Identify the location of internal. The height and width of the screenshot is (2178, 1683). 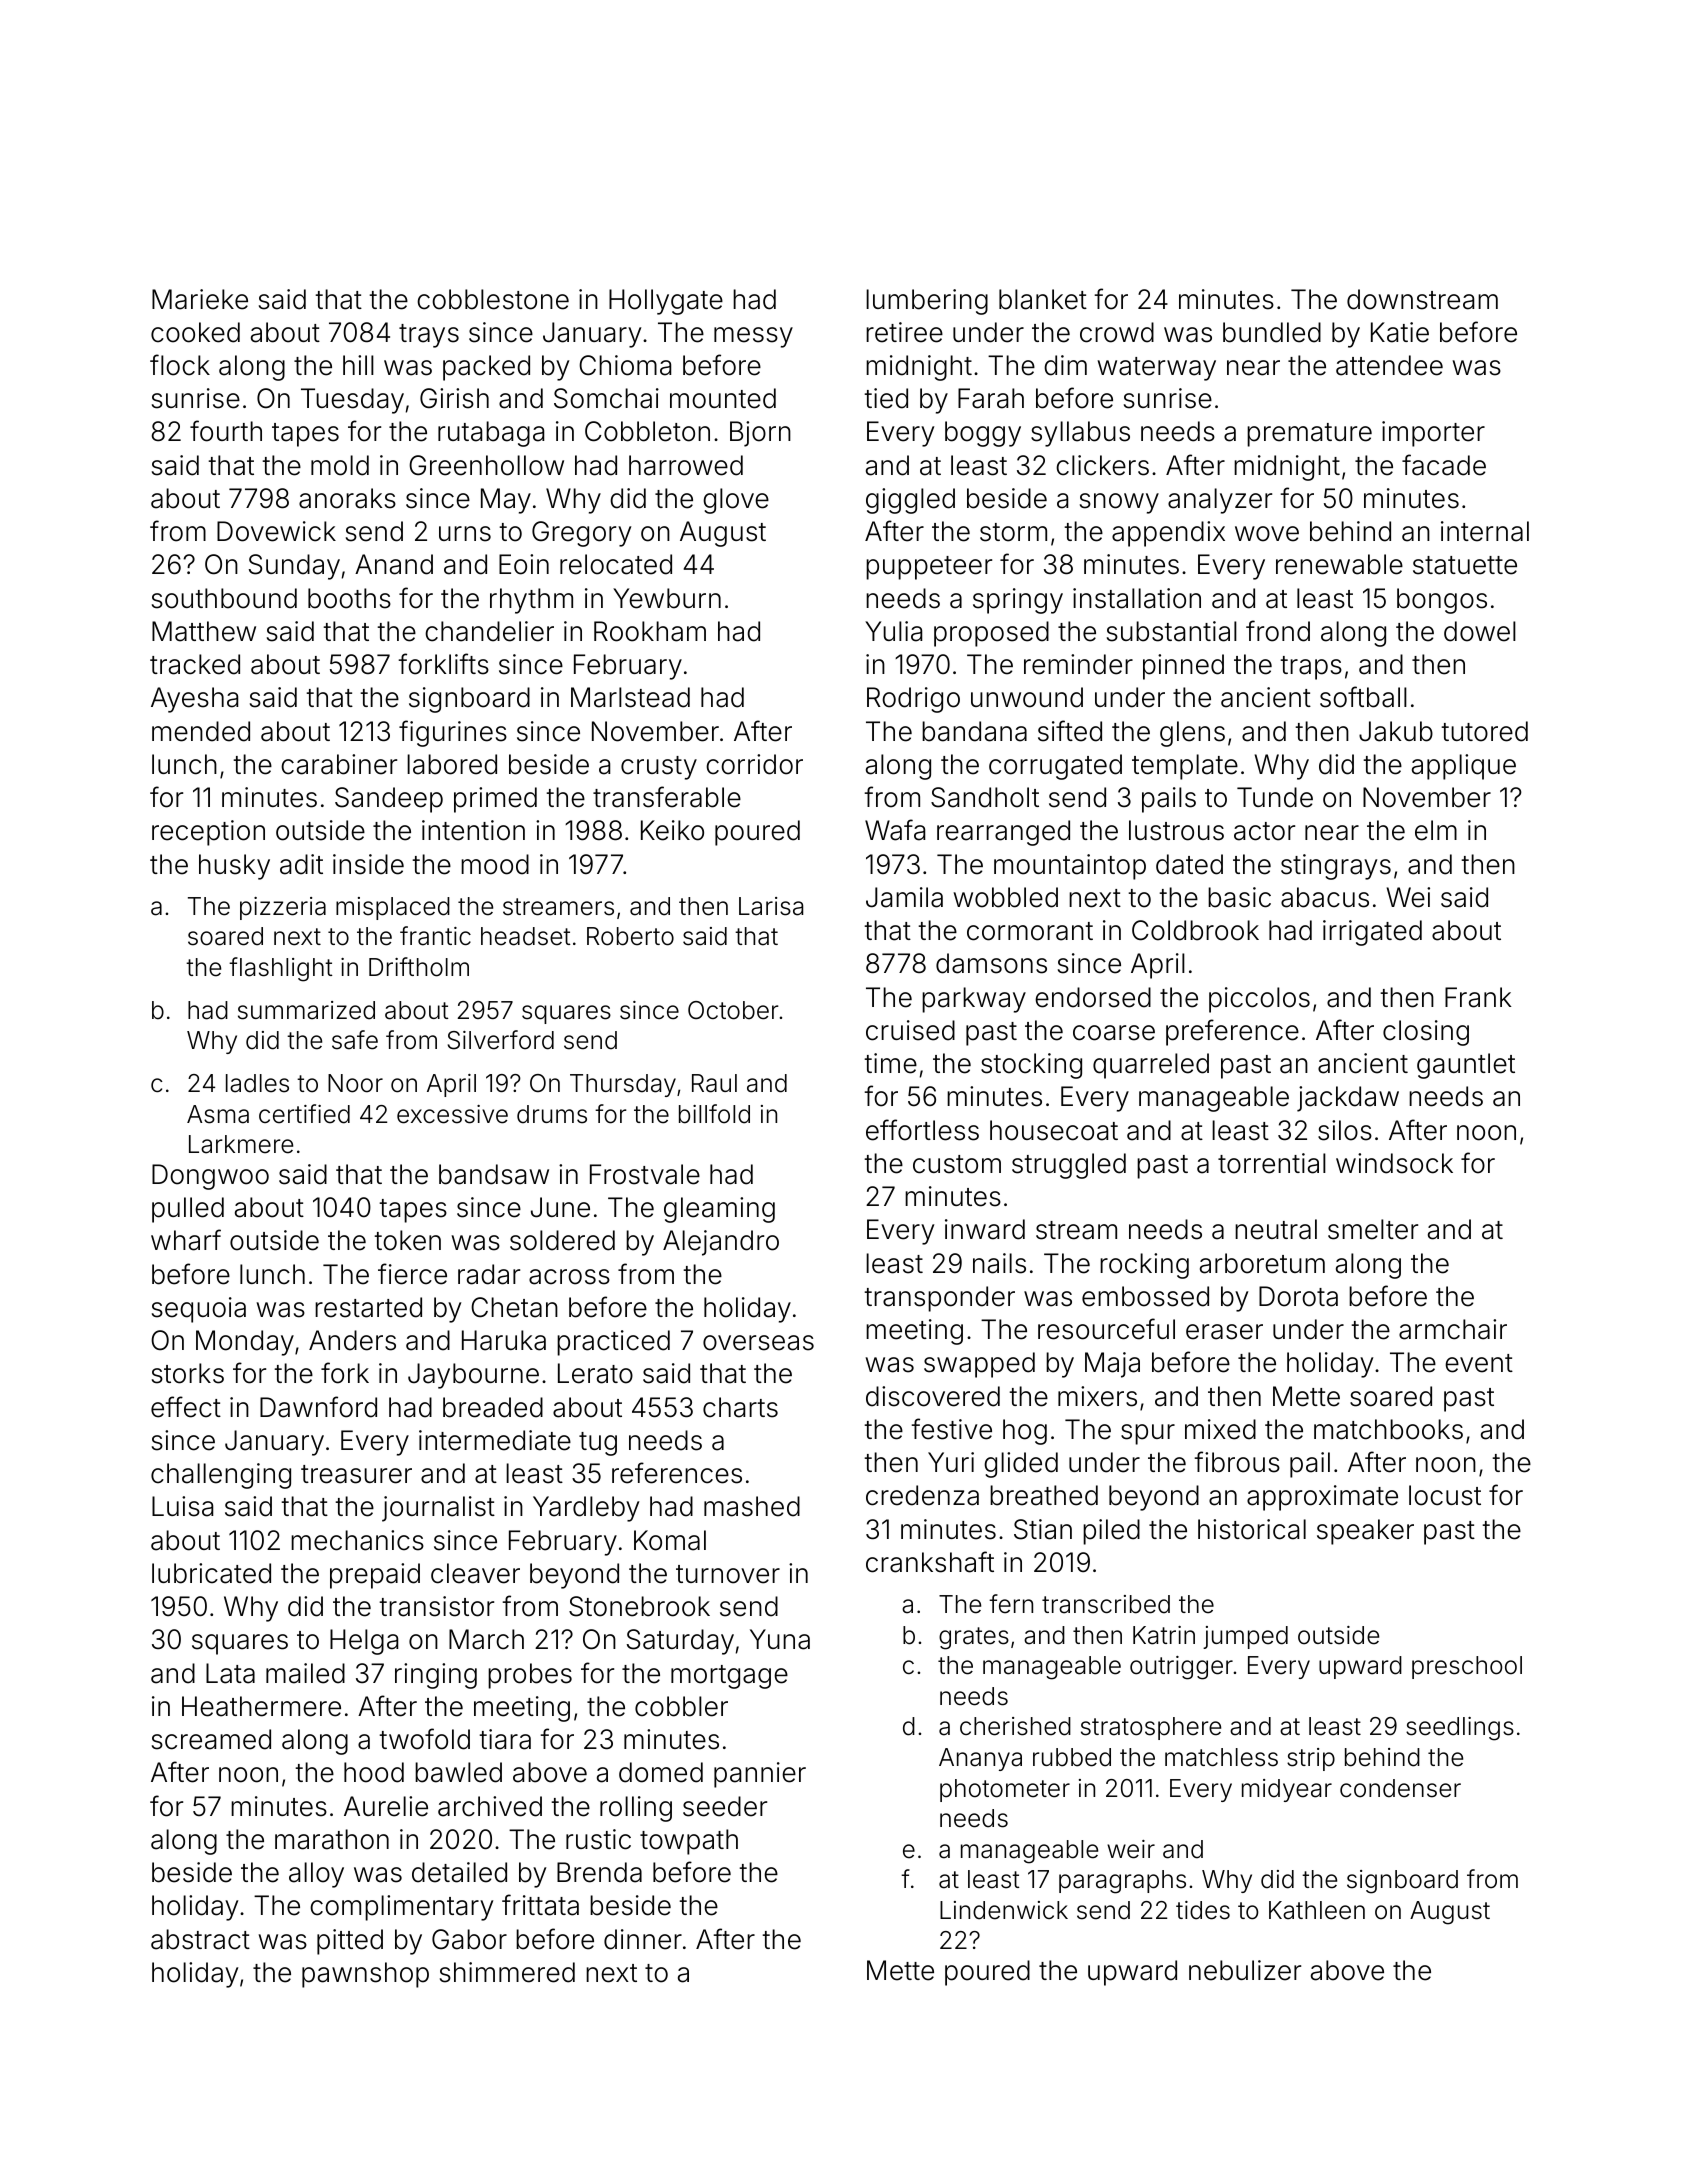
(1485, 531).
